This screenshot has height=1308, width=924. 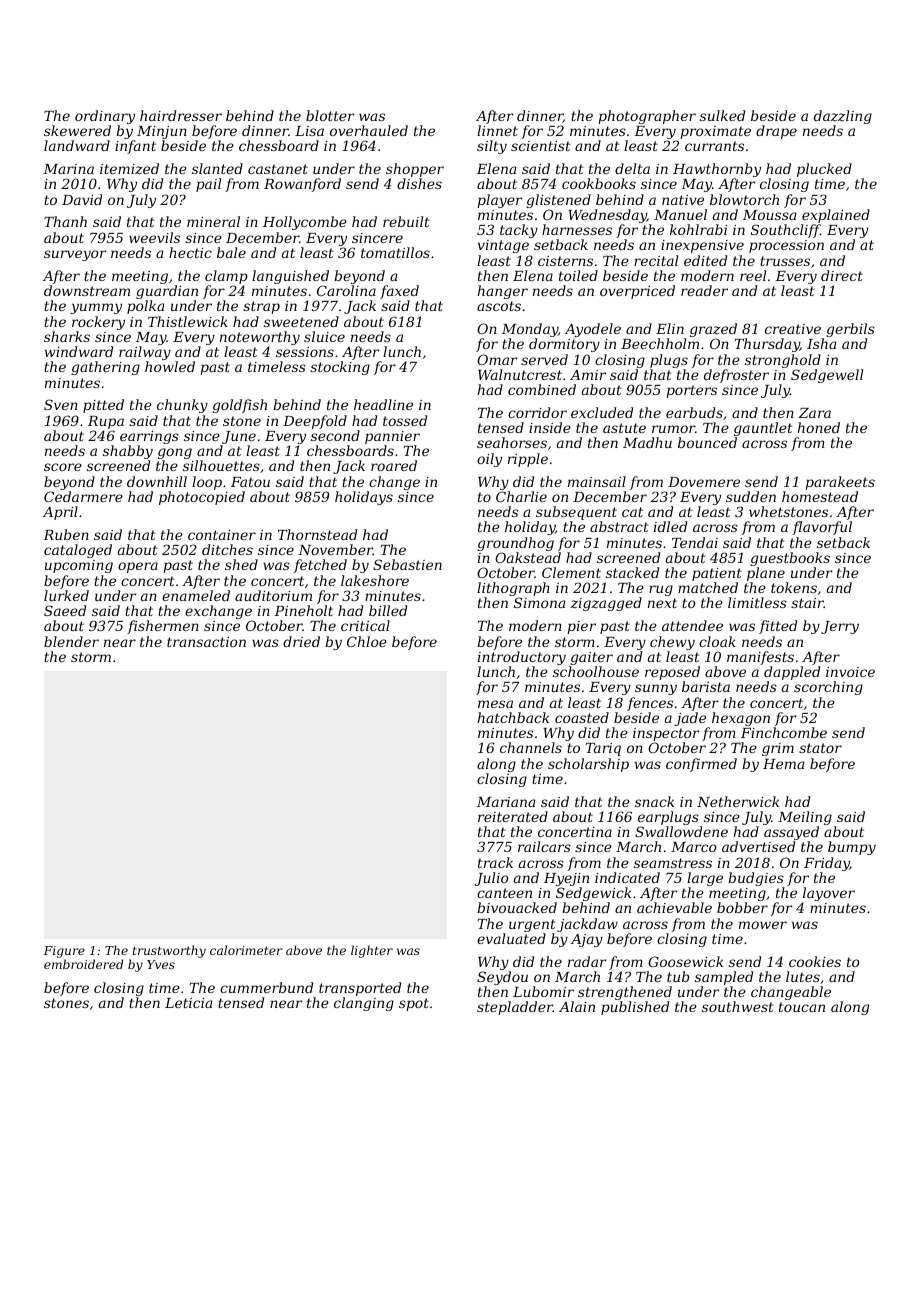 I want to click on next, so click(x=662, y=603).
